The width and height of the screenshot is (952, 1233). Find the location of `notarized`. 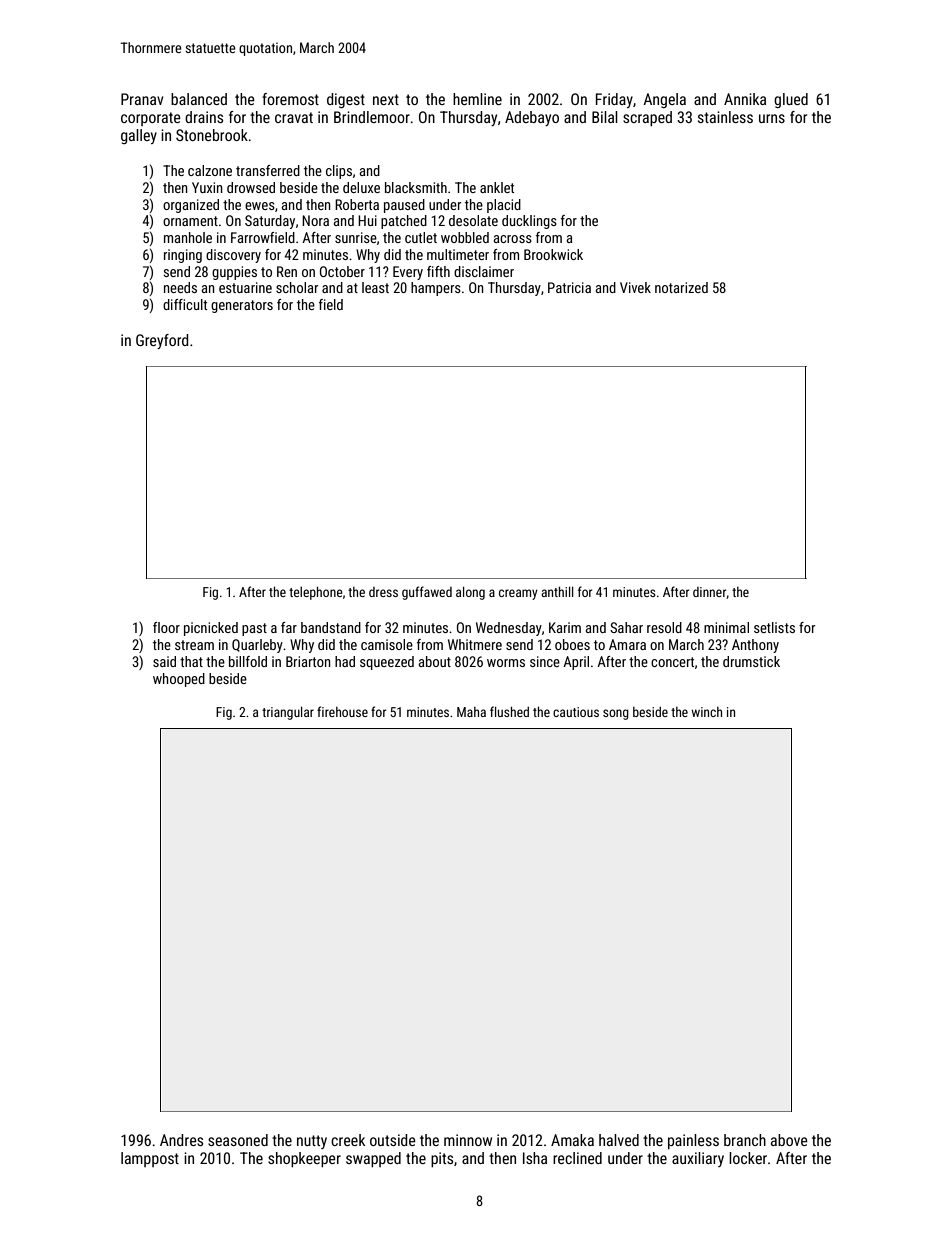

notarized is located at coordinates (681, 287).
